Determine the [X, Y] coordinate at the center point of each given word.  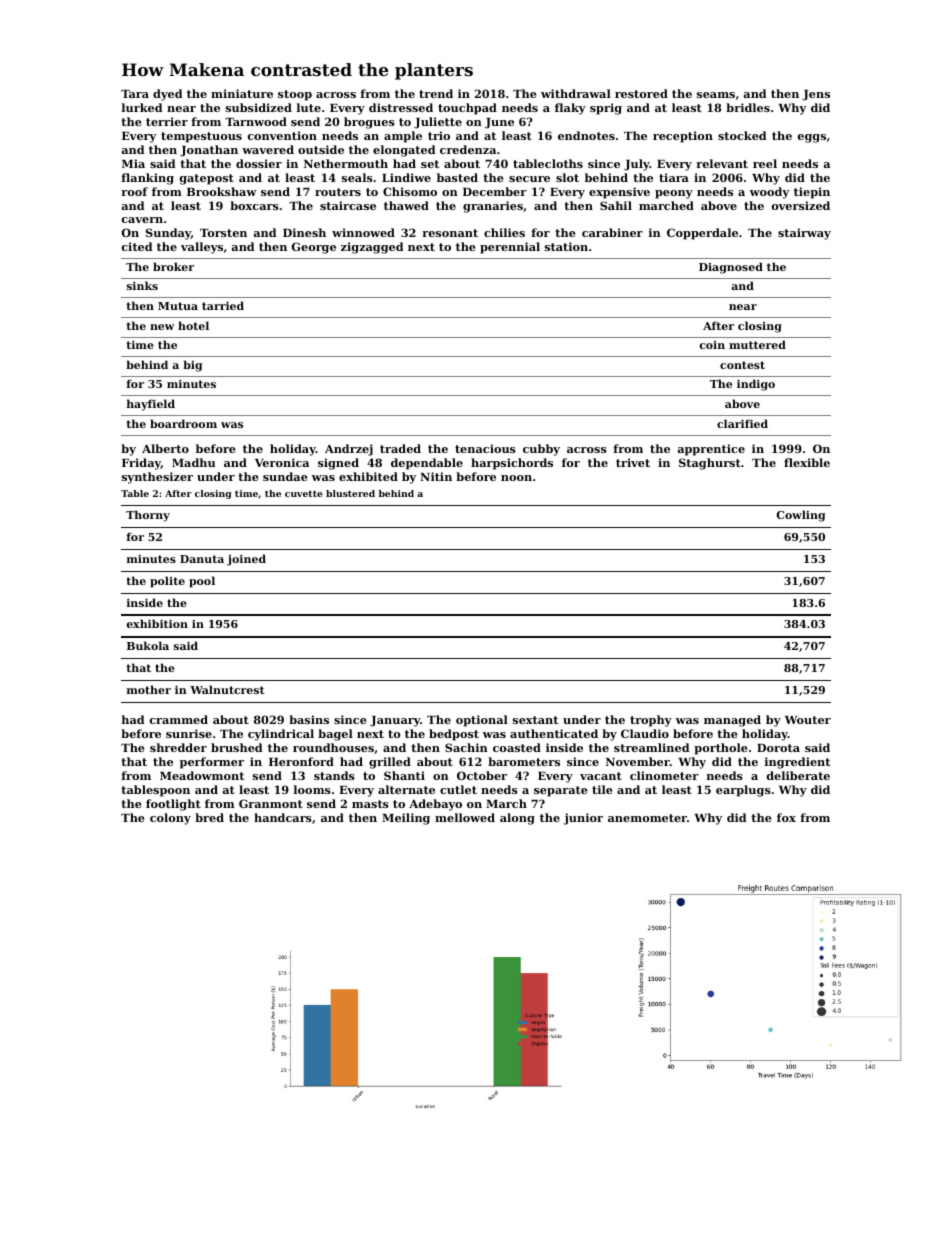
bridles [748, 107]
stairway [804, 234]
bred [209, 817]
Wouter [808, 720]
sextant [535, 720]
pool [202, 582]
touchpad [467, 109]
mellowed [465, 817]
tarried [223, 305]
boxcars [254, 205]
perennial [510, 248]
